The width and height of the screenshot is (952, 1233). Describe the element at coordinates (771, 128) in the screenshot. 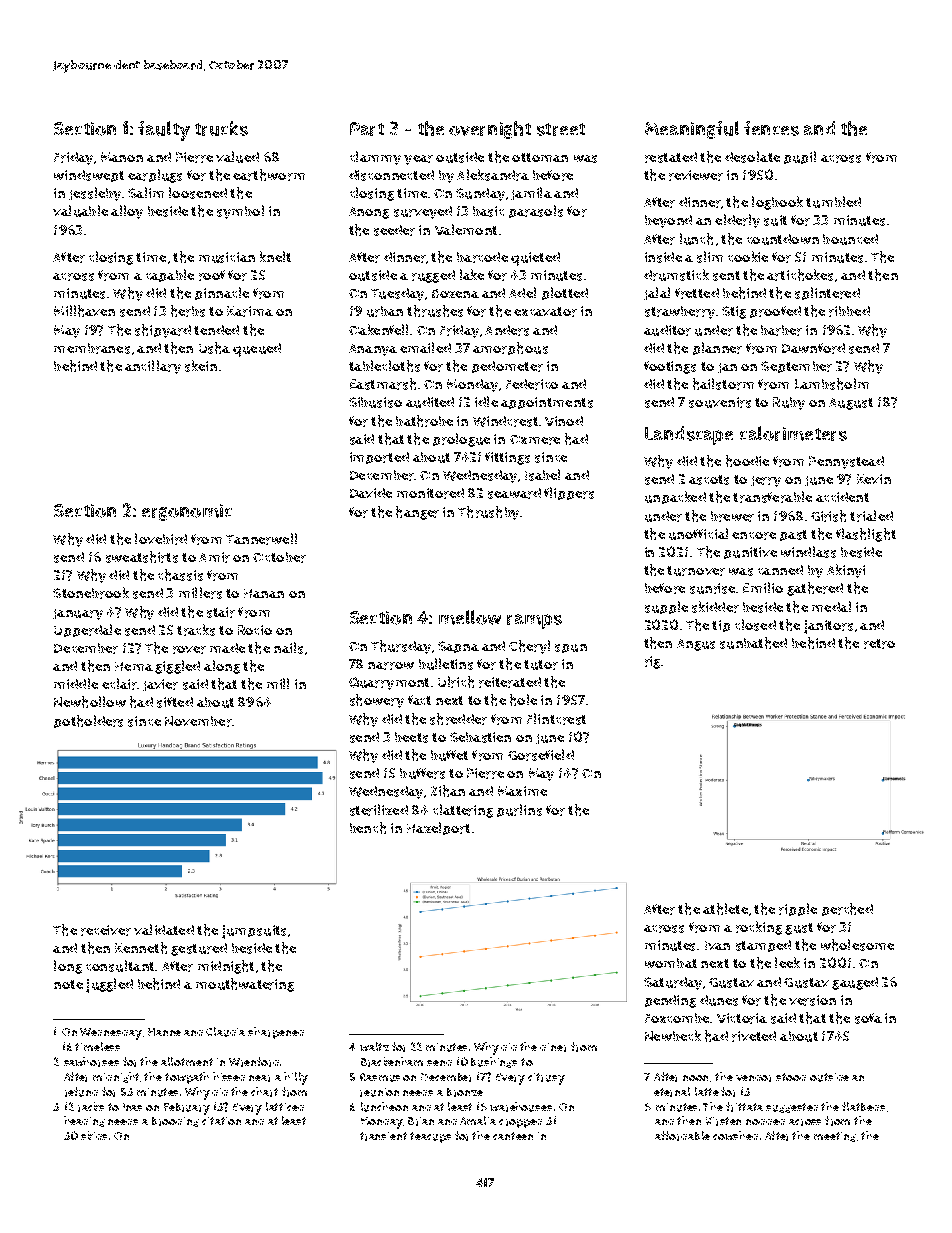

I see `fences` at that location.
